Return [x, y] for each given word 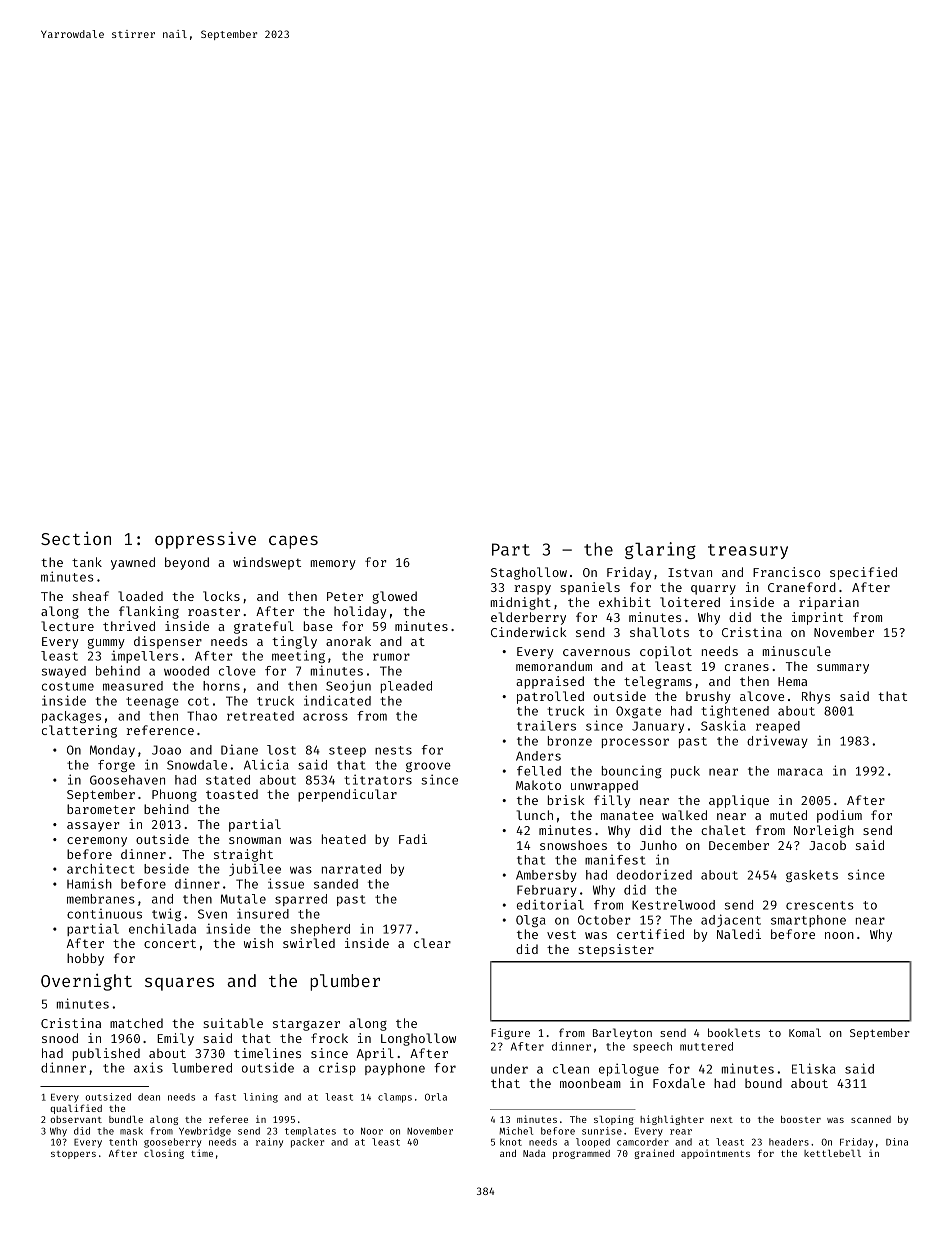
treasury [748, 551]
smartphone [808, 921]
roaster [214, 612]
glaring [660, 550]
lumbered [202, 1068]
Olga [531, 921]
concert [170, 943]
